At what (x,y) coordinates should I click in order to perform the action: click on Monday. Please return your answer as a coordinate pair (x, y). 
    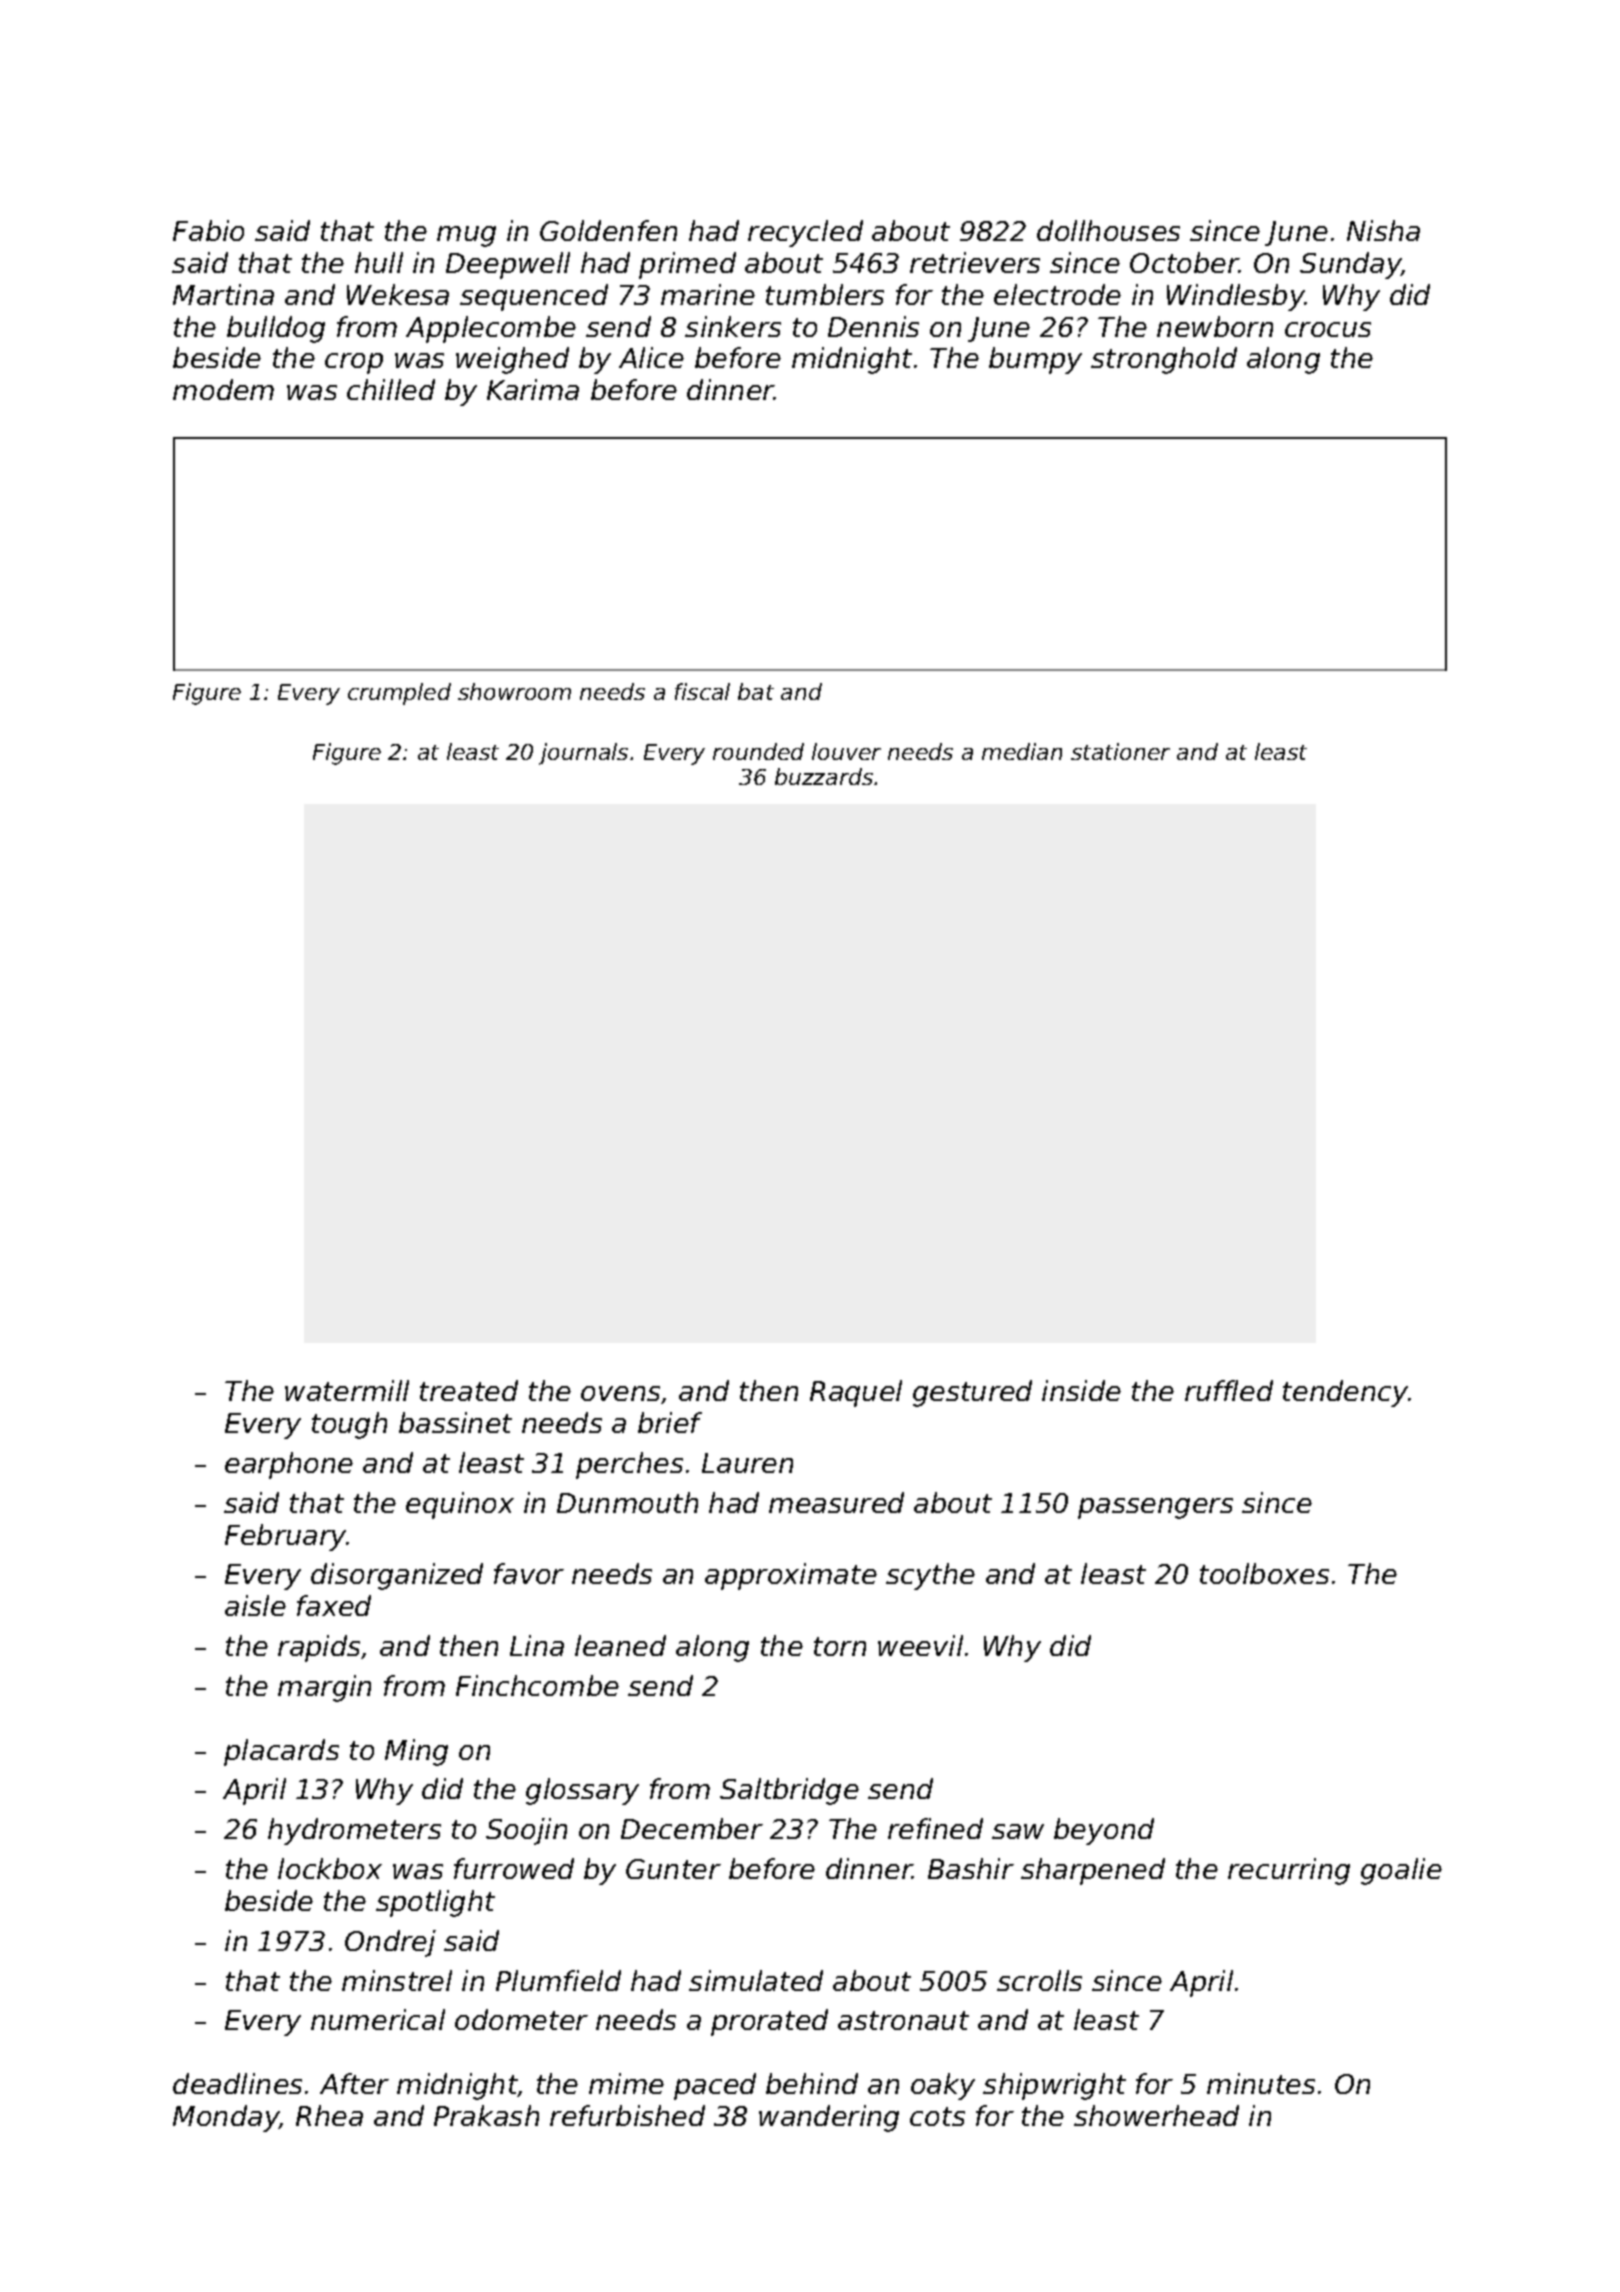
    Looking at the image, I should click on (226, 2118).
